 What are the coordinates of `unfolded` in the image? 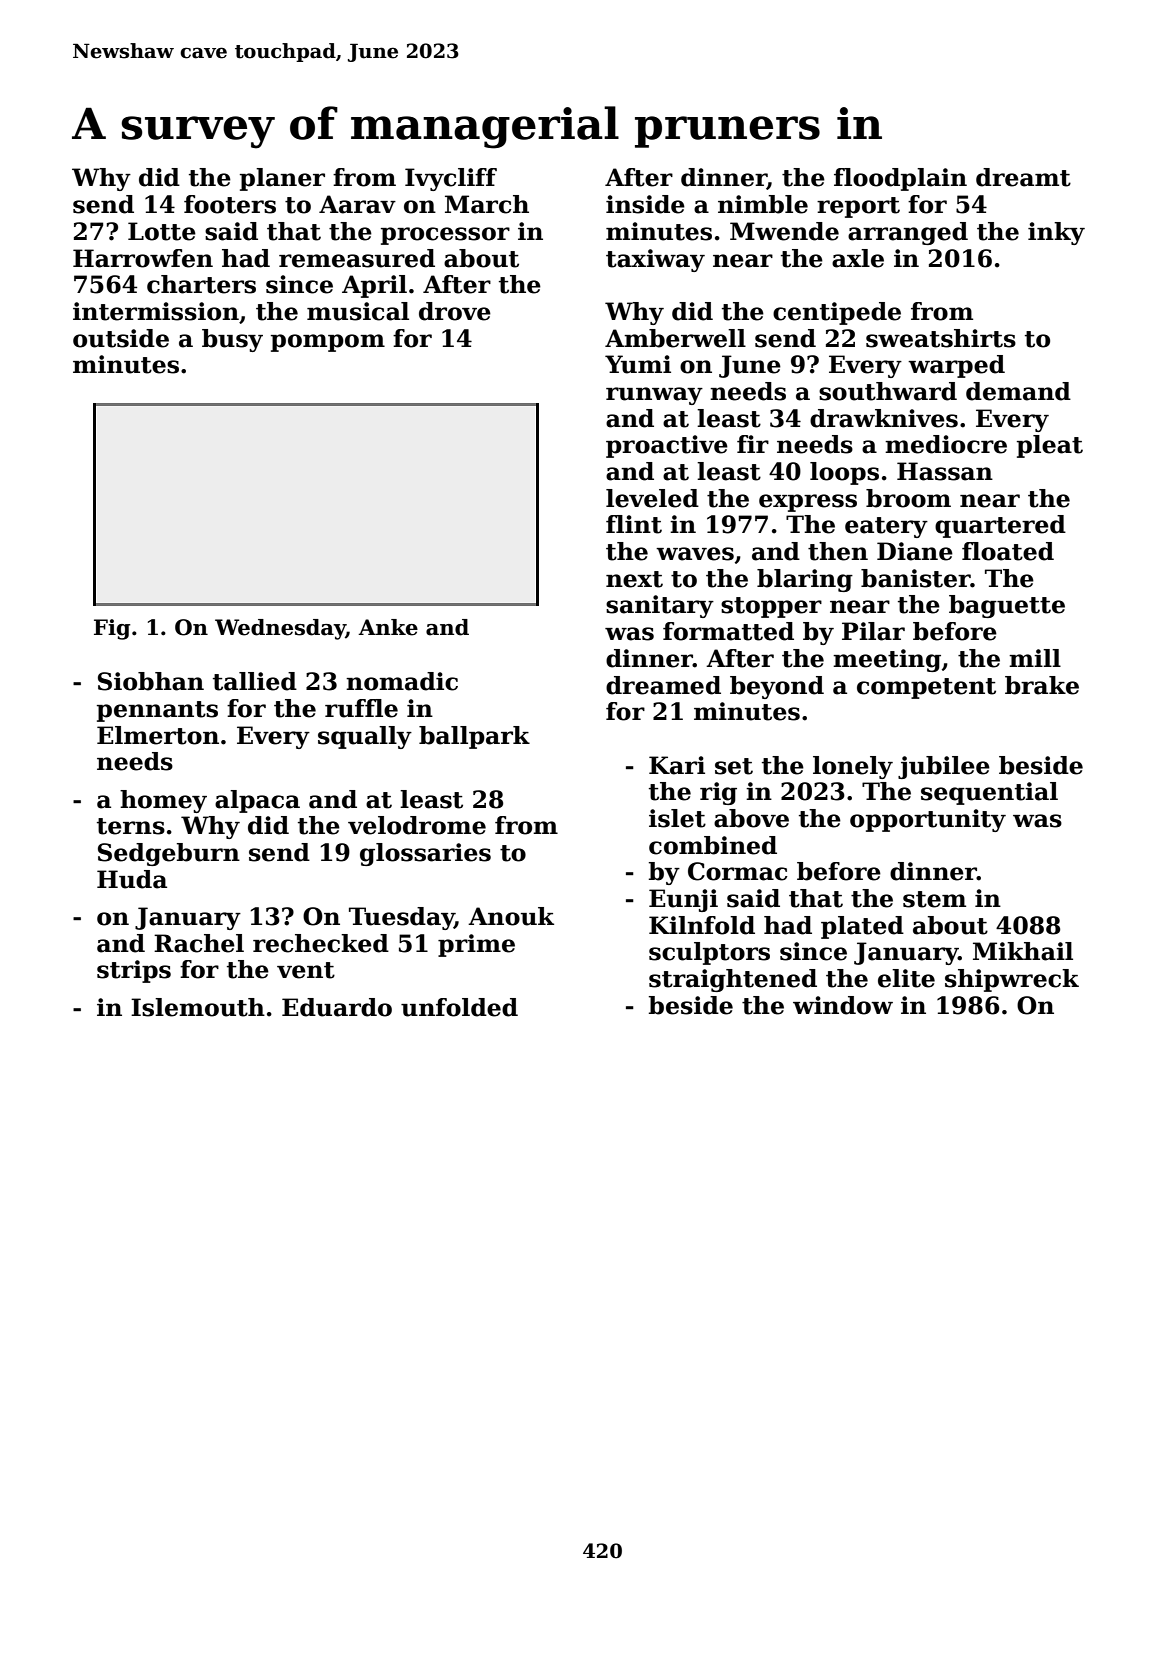 It's located at (459, 1007).
